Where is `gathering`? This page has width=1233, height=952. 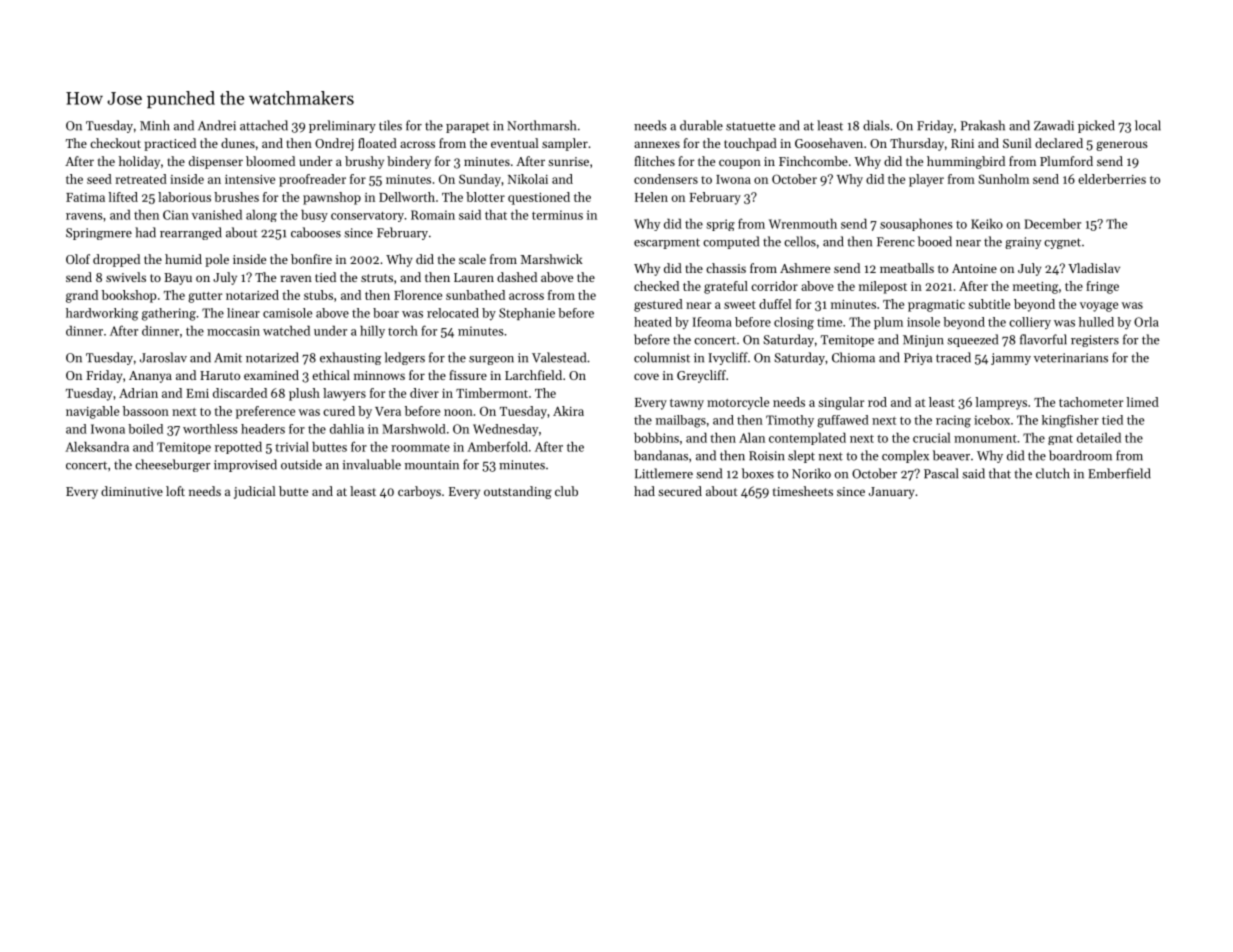
gathering is located at coordinates (169, 314).
